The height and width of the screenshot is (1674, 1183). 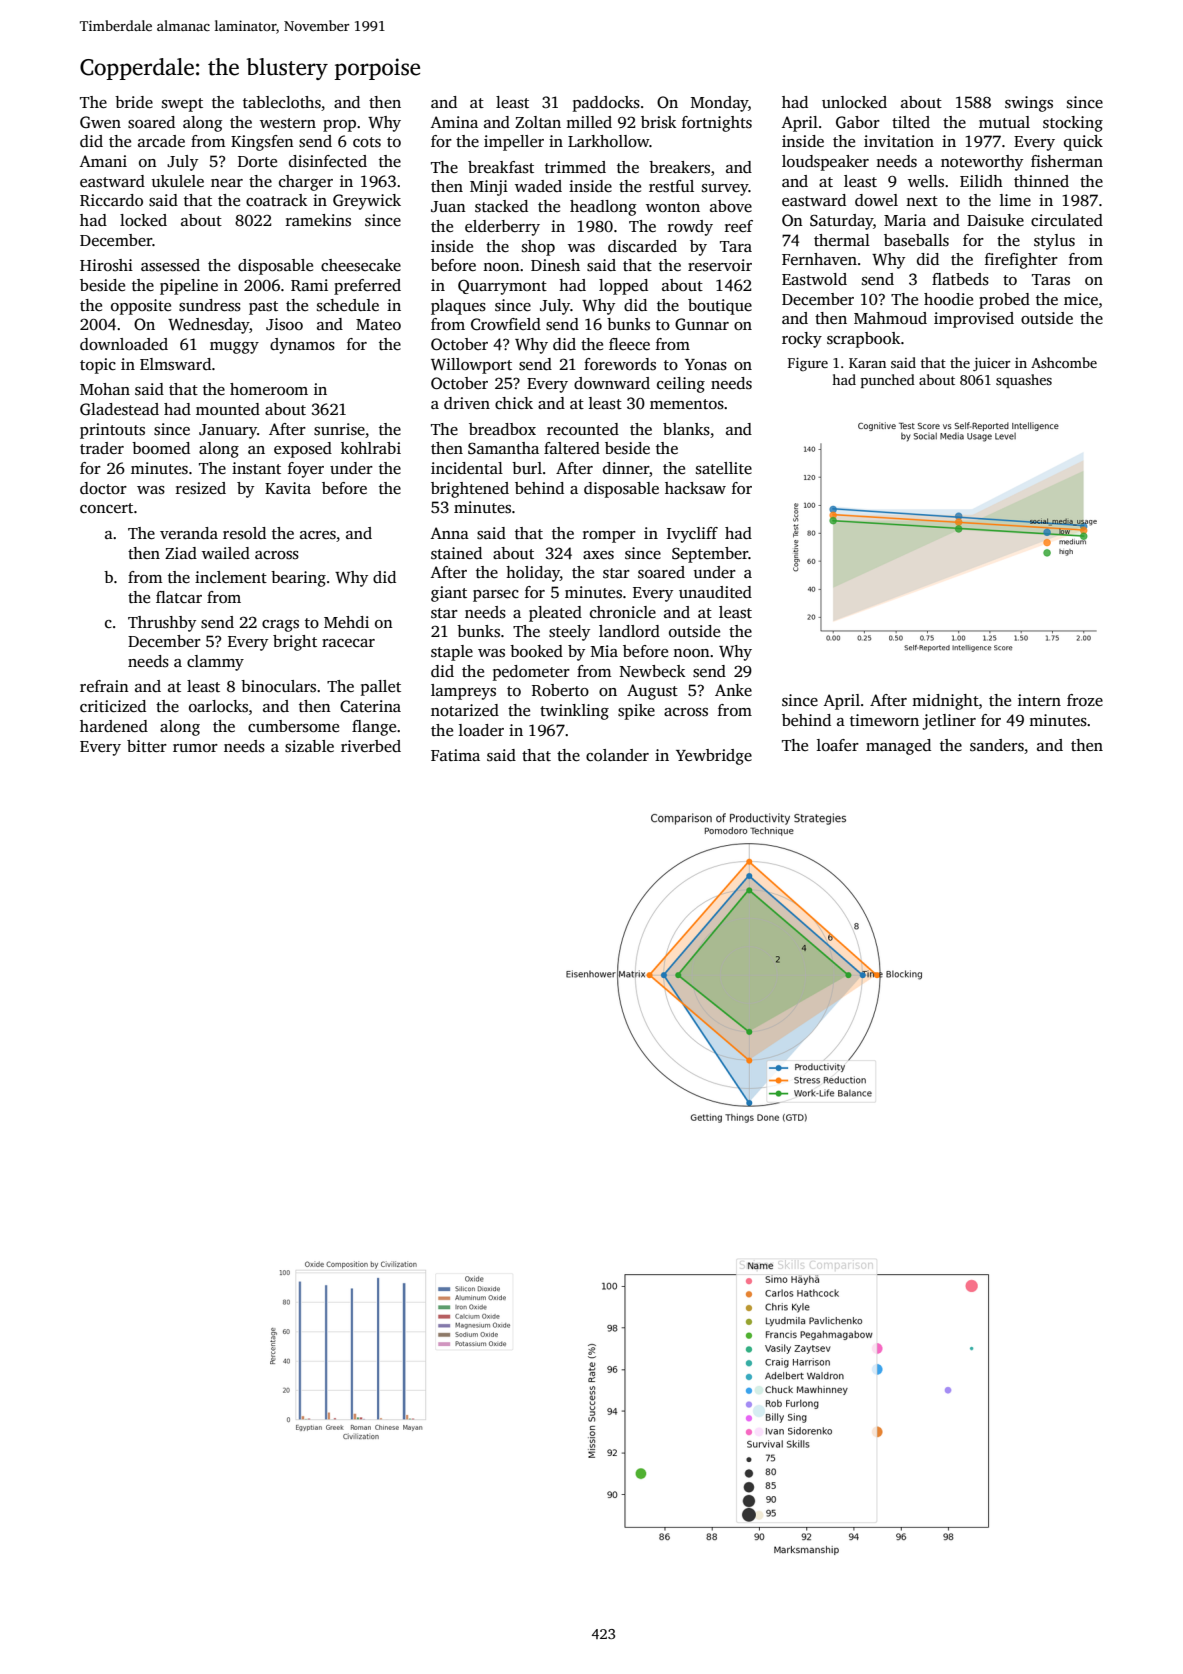 What do you see at coordinates (974, 320) in the screenshot?
I see `improvised` at bounding box center [974, 320].
